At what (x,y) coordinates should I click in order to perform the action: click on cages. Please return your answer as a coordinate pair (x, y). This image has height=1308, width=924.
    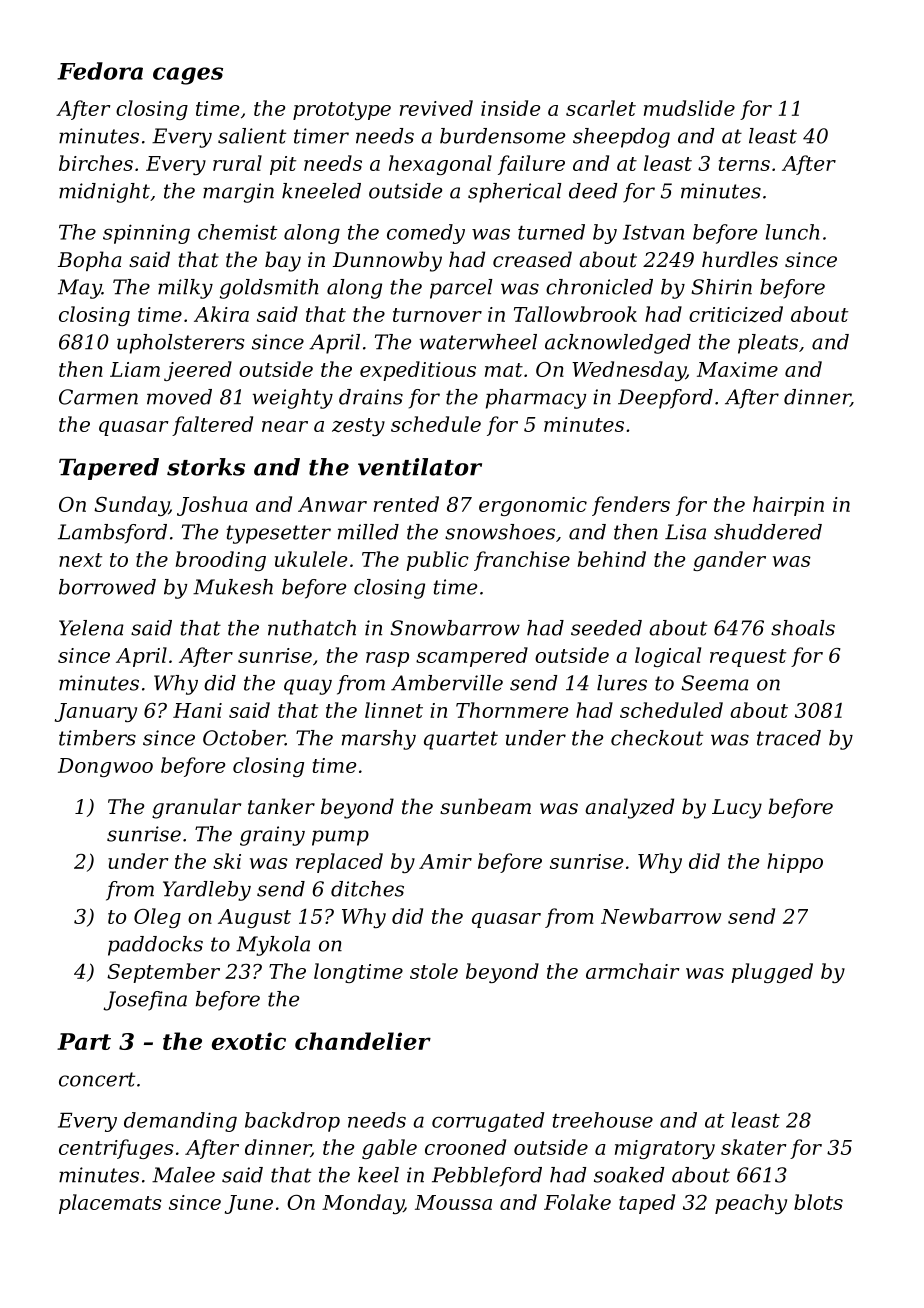
    Looking at the image, I should click on (188, 76).
